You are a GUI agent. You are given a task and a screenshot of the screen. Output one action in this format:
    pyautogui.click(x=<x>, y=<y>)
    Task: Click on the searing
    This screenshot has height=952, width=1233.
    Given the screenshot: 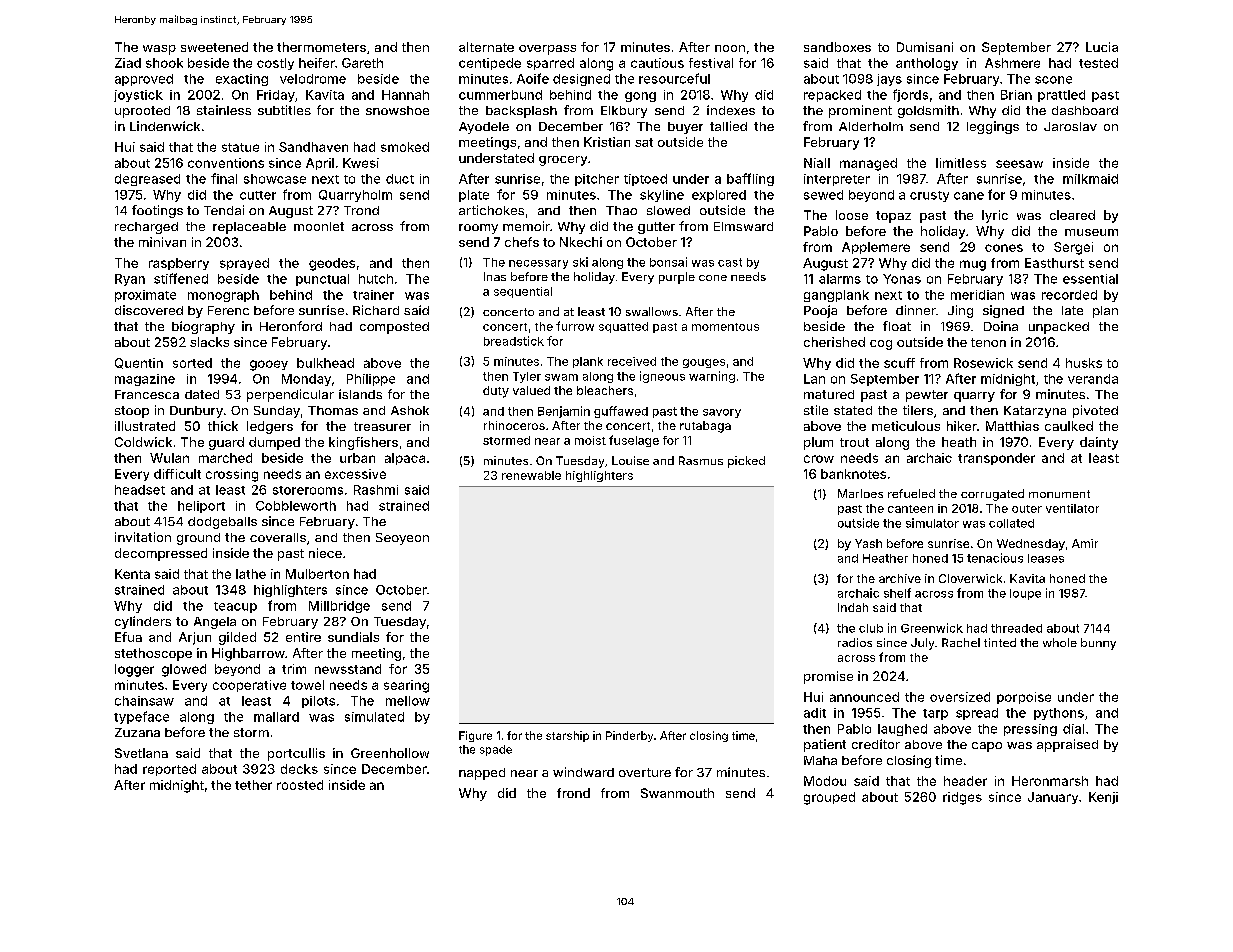 What is the action you would take?
    pyautogui.click(x=406, y=686)
